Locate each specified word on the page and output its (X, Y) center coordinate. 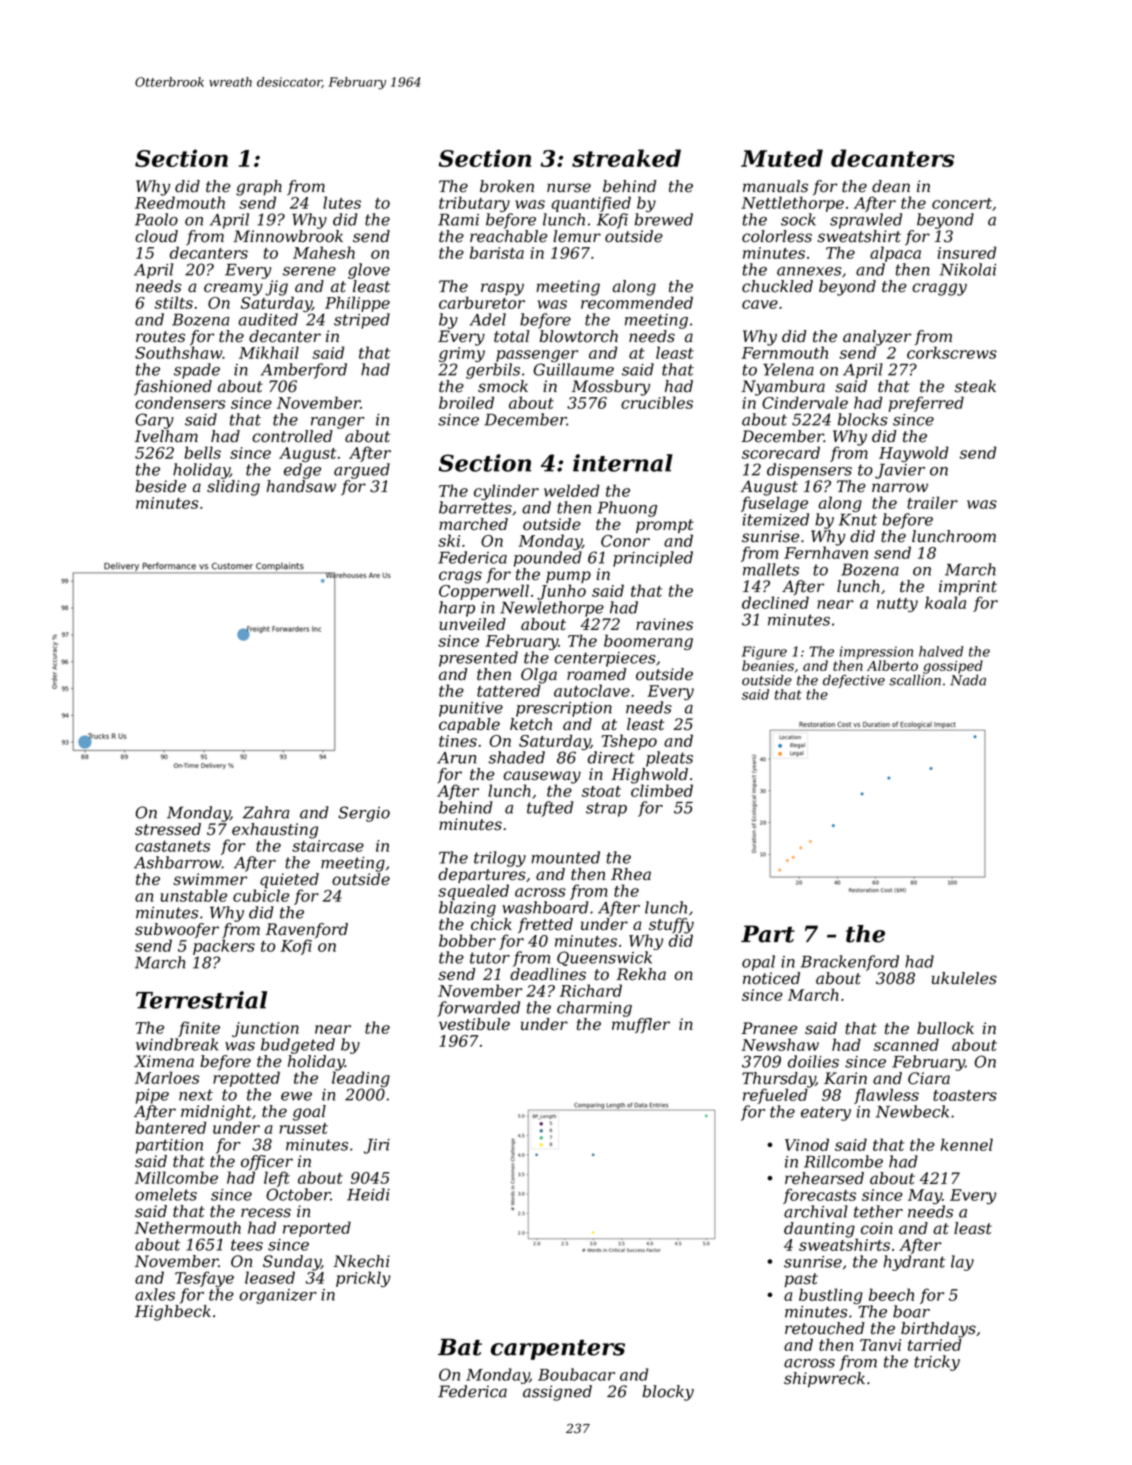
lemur (577, 236)
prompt (665, 526)
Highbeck (173, 1313)
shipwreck (824, 1380)
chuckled (777, 286)
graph (259, 188)
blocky (668, 1393)
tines (458, 741)
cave (760, 304)
